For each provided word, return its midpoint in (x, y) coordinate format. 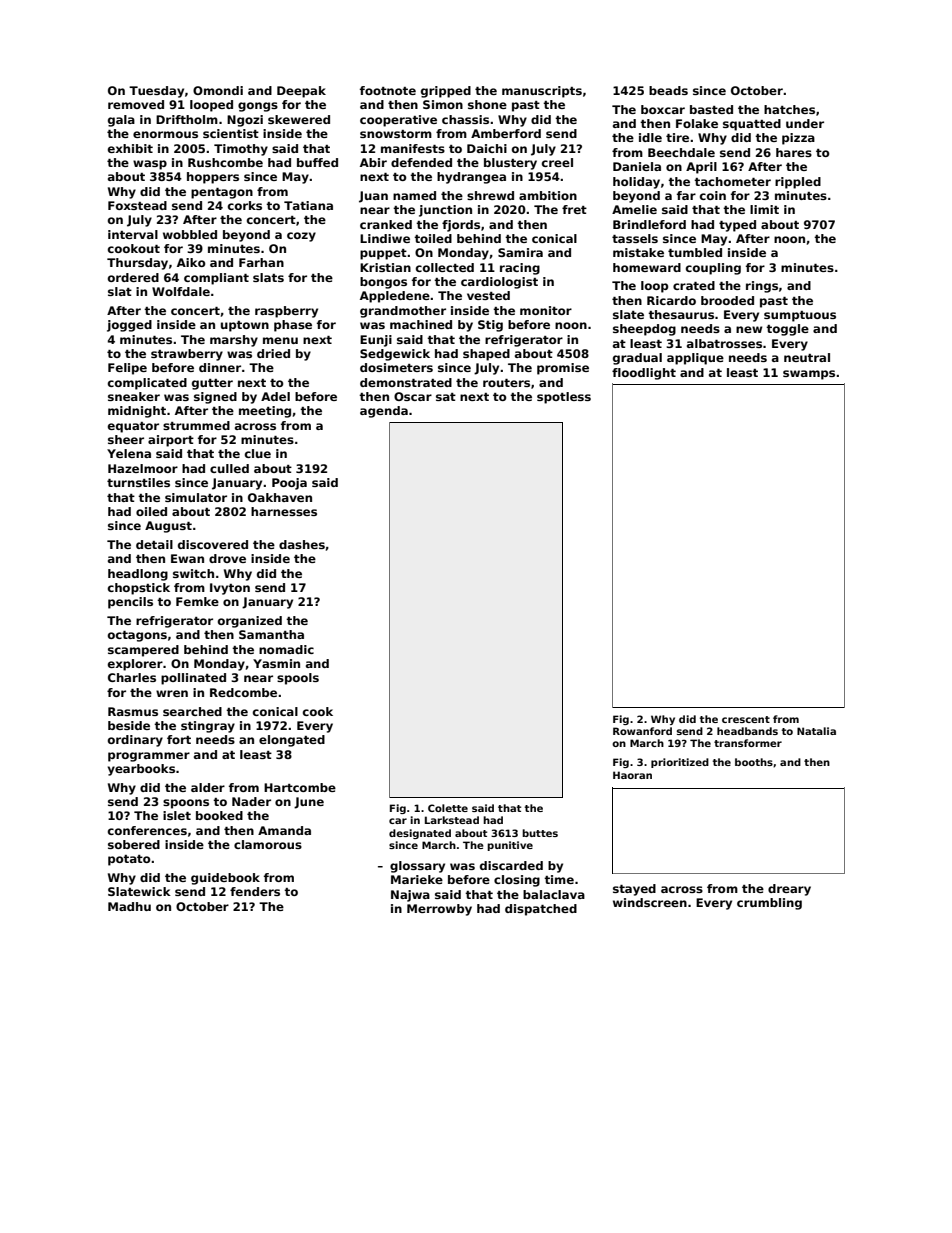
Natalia (816, 731)
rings (762, 287)
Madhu (129, 906)
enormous (165, 134)
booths (754, 762)
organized (250, 622)
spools (298, 679)
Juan (373, 197)
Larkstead (452, 820)
